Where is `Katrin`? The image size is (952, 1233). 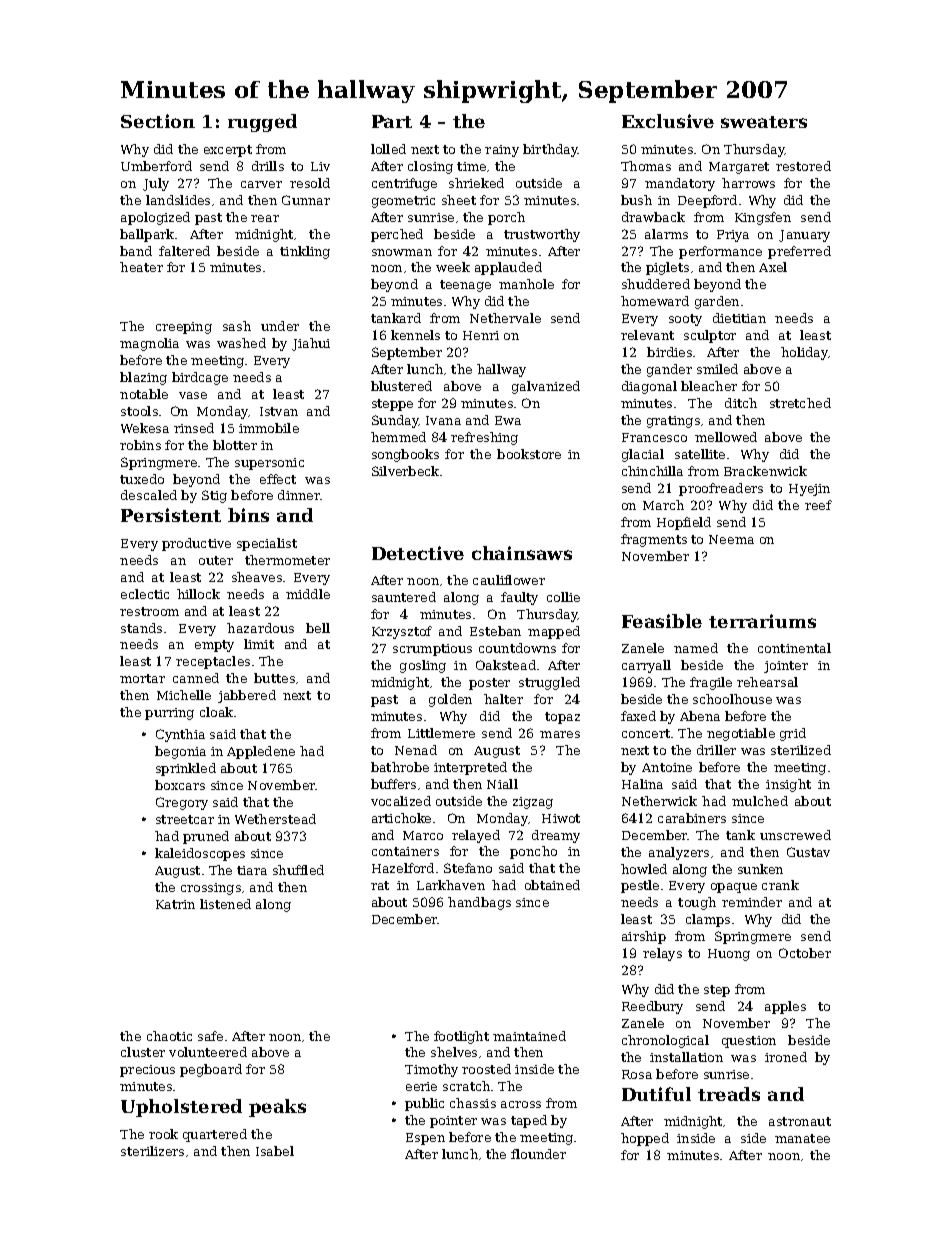 Katrin is located at coordinates (175, 904).
